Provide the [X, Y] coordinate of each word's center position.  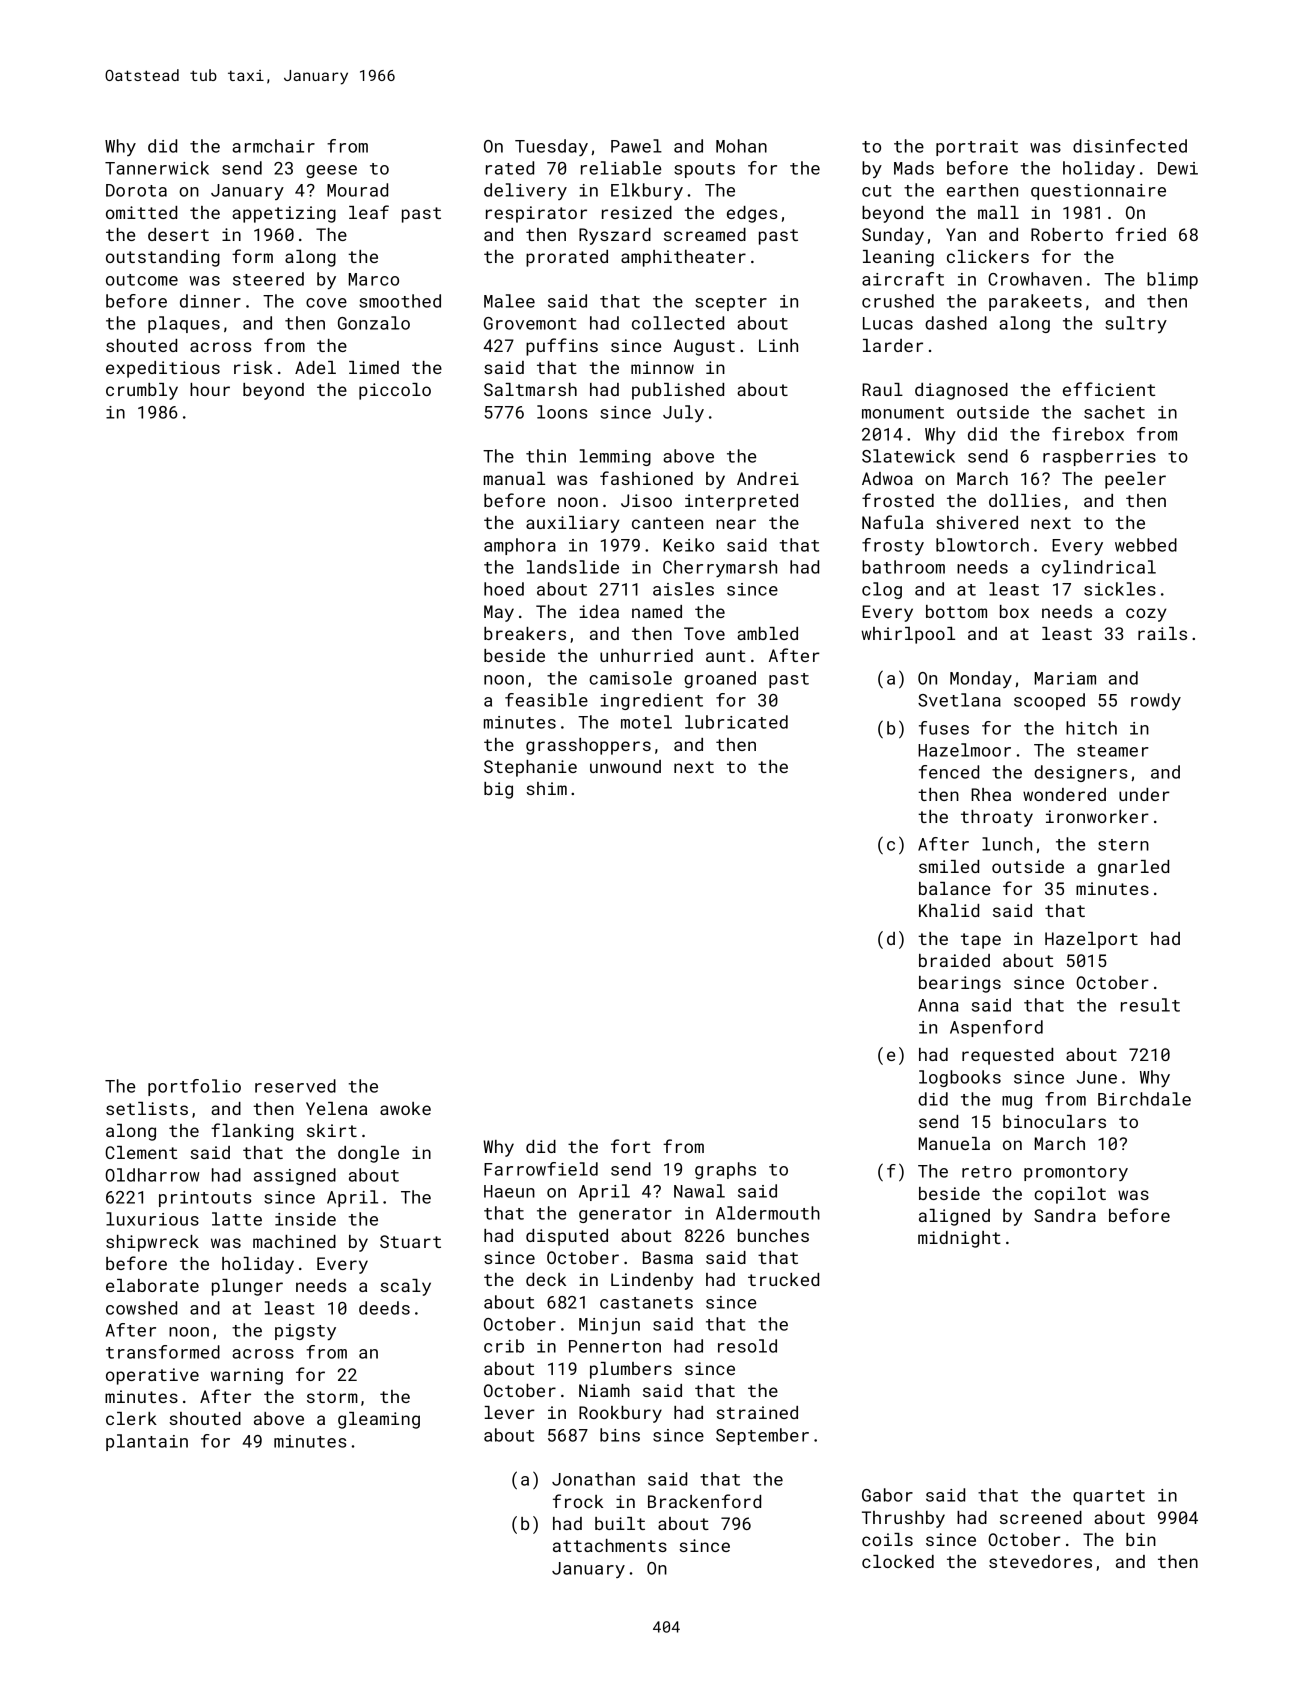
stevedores [1040, 1561]
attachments [610, 1545]
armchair [273, 146]
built [620, 1523]
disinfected [1130, 146]
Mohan [741, 146]
